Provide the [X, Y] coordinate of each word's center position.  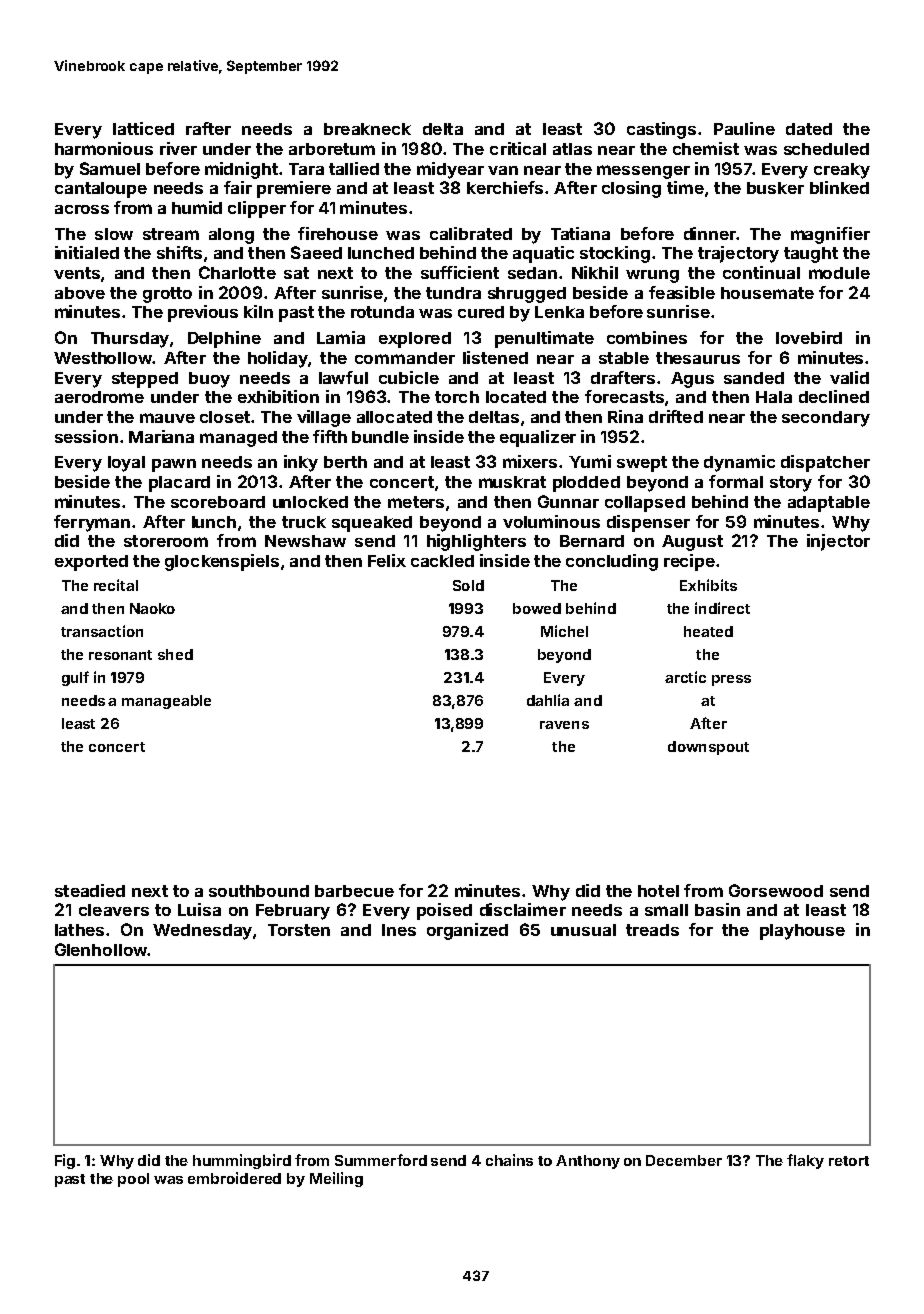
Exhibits [708, 585]
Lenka [559, 312]
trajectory [738, 254]
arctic [685, 677]
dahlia [548, 700]
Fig [65, 1161]
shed [175, 654]
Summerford [381, 1160]
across [82, 209]
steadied [90, 890]
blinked [839, 187]
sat [296, 273]
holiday [278, 359]
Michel [564, 631]
